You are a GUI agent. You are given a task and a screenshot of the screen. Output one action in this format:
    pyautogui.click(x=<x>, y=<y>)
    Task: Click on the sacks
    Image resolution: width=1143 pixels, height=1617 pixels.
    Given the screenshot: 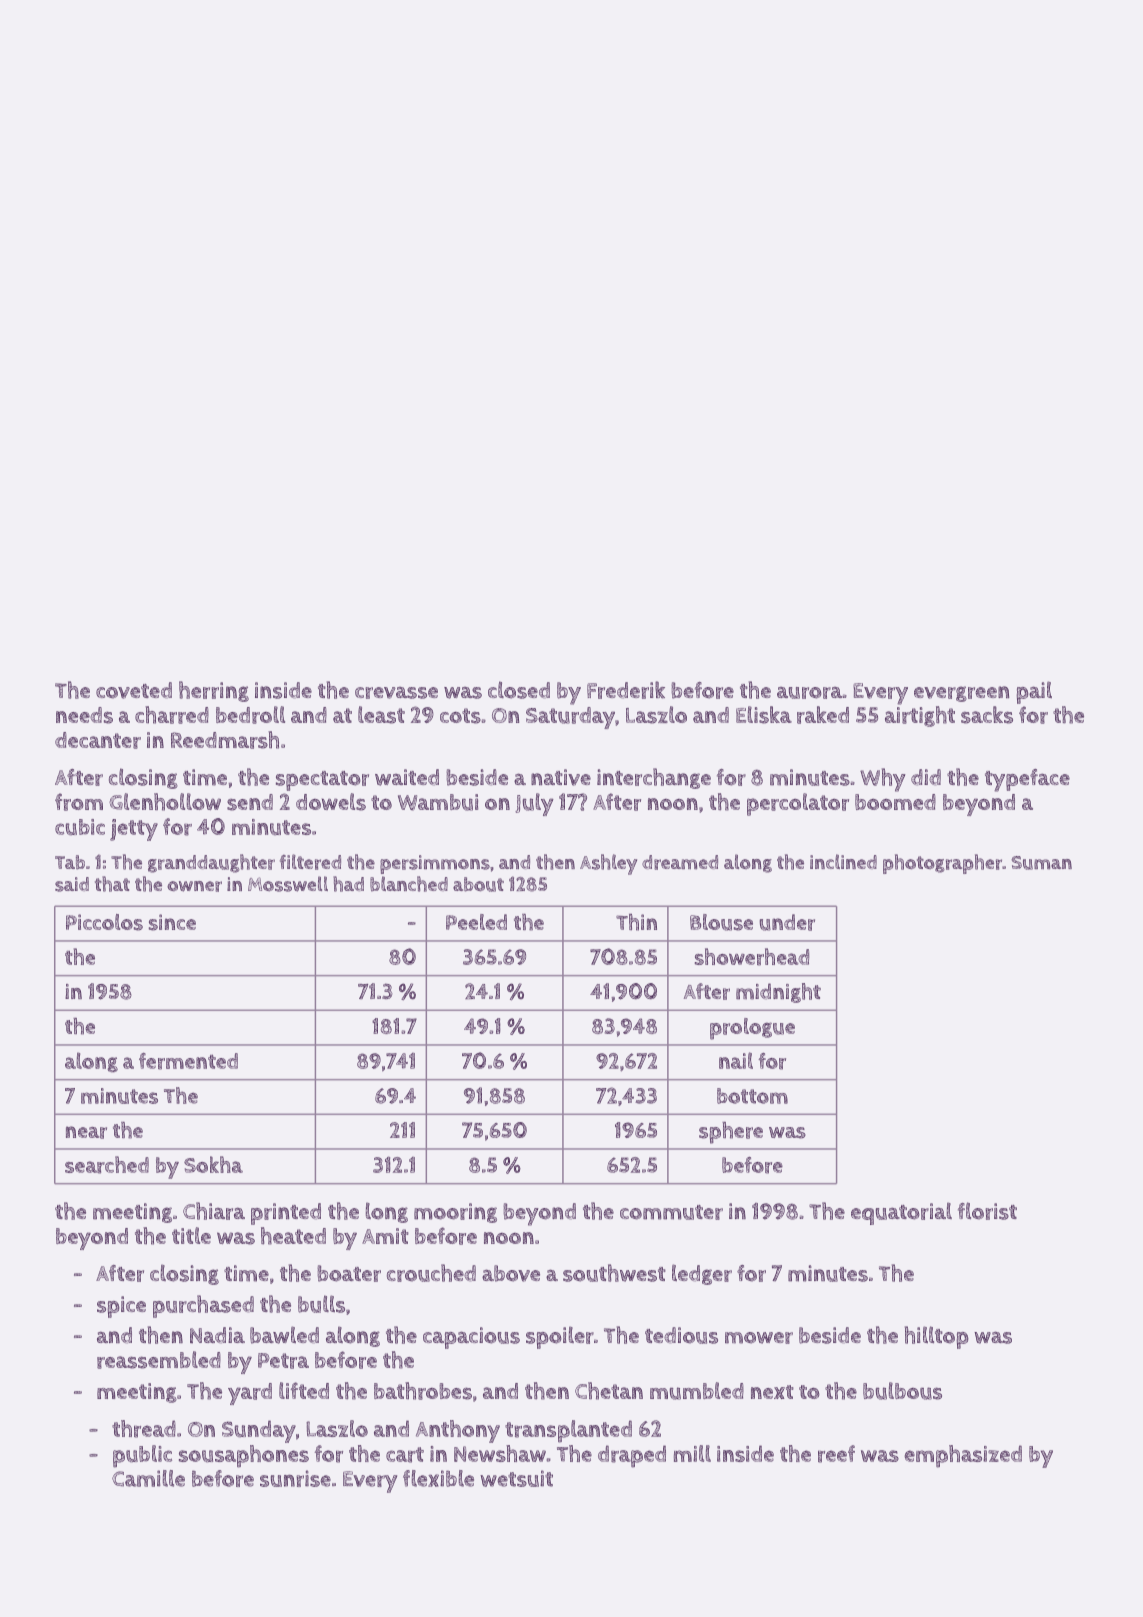 What is the action you would take?
    pyautogui.click(x=987, y=715)
